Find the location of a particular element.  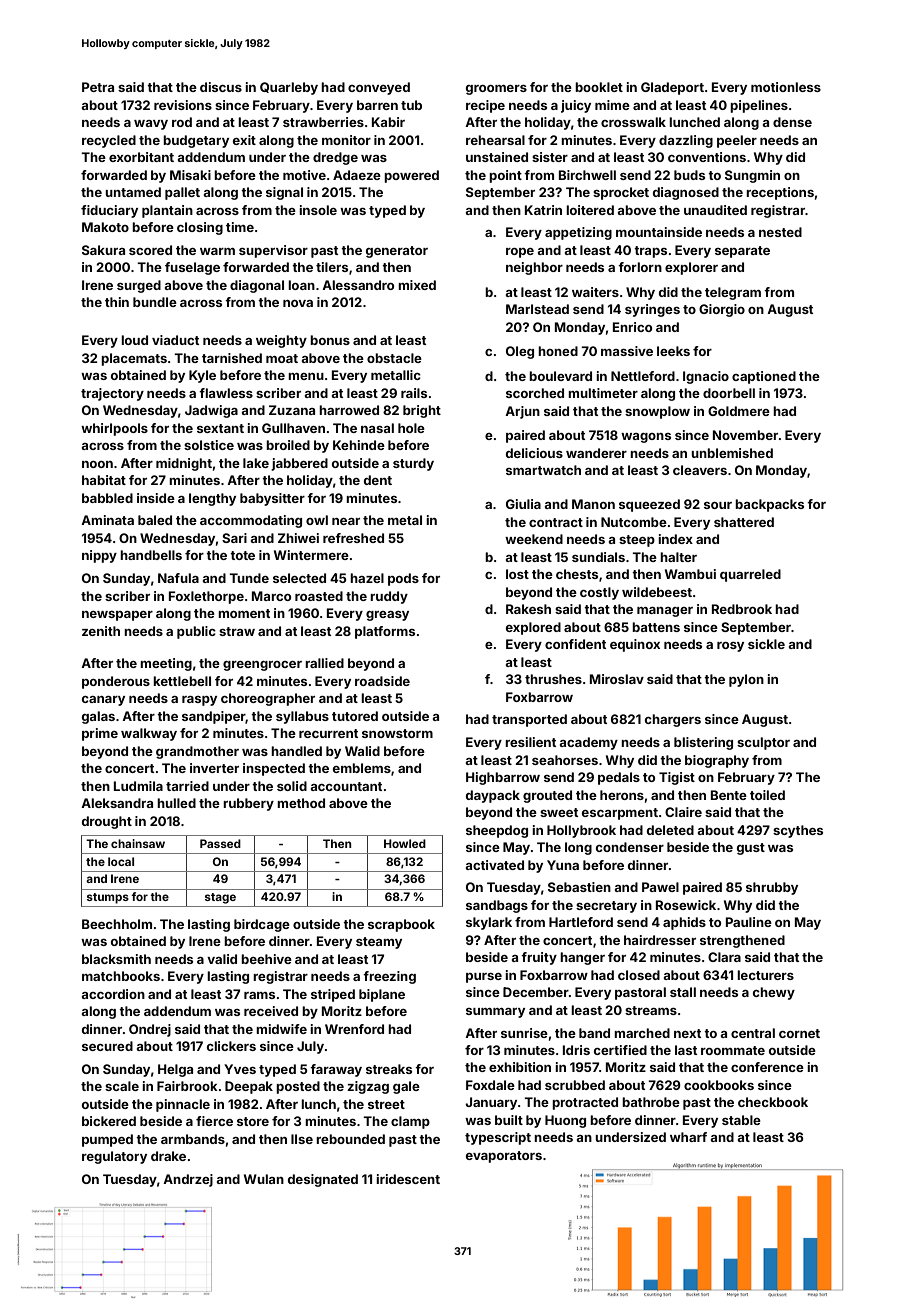

groomers is located at coordinates (496, 90).
